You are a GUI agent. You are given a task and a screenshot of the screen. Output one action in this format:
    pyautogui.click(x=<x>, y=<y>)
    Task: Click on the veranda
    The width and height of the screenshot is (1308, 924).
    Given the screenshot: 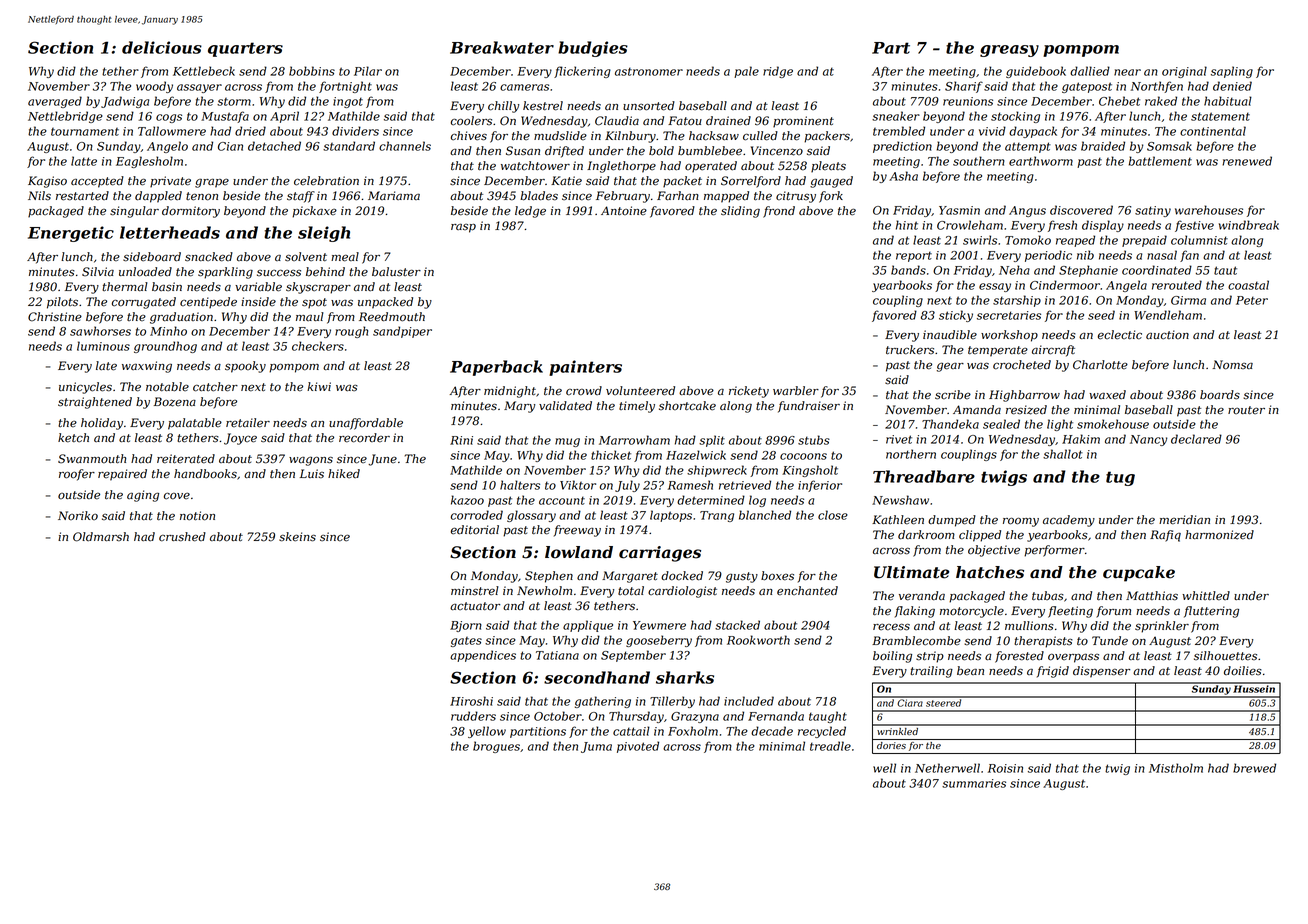 What is the action you would take?
    pyautogui.click(x=922, y=596)
